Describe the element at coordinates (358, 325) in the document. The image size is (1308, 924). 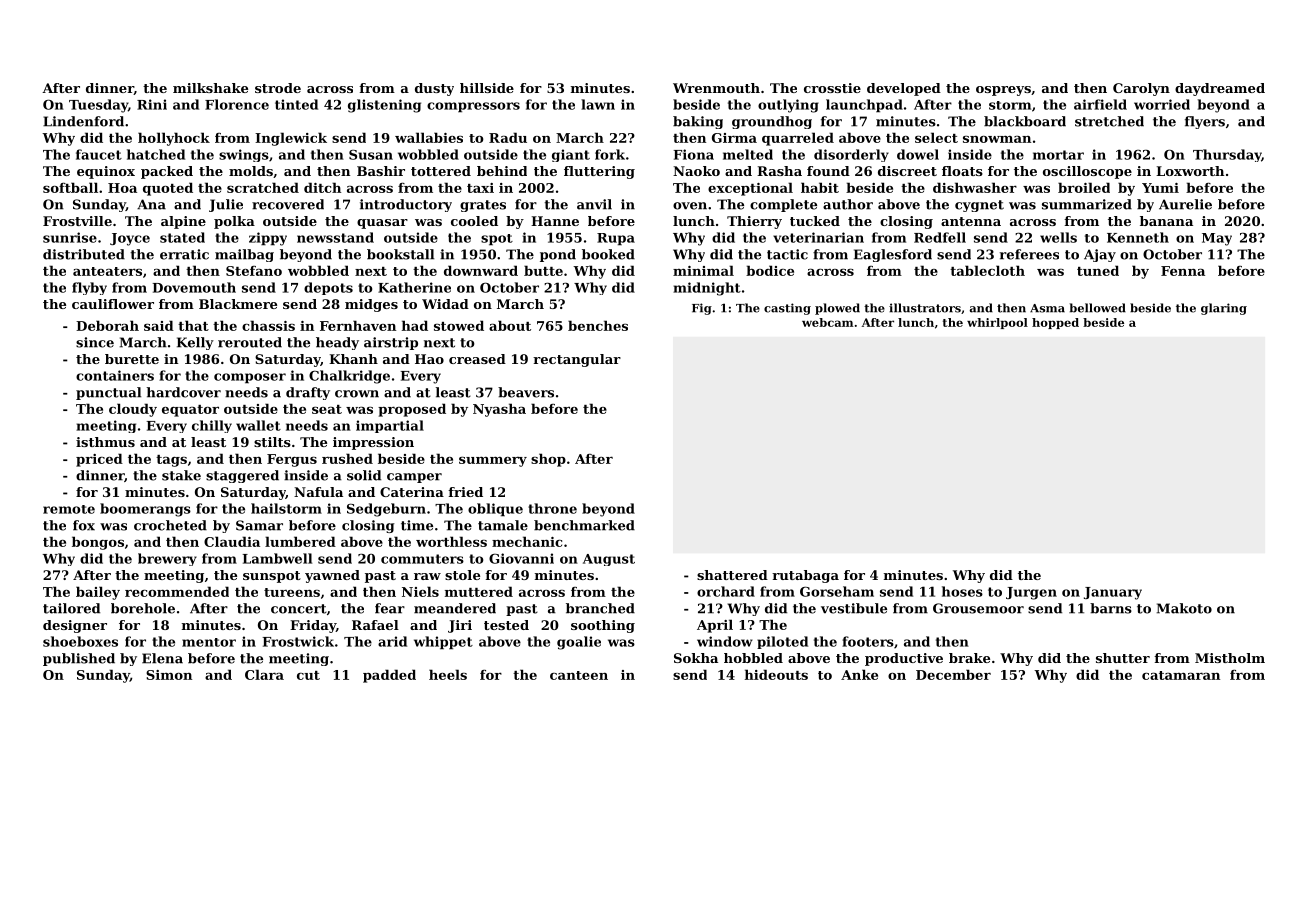
I see `Fernhaven` at that location.
